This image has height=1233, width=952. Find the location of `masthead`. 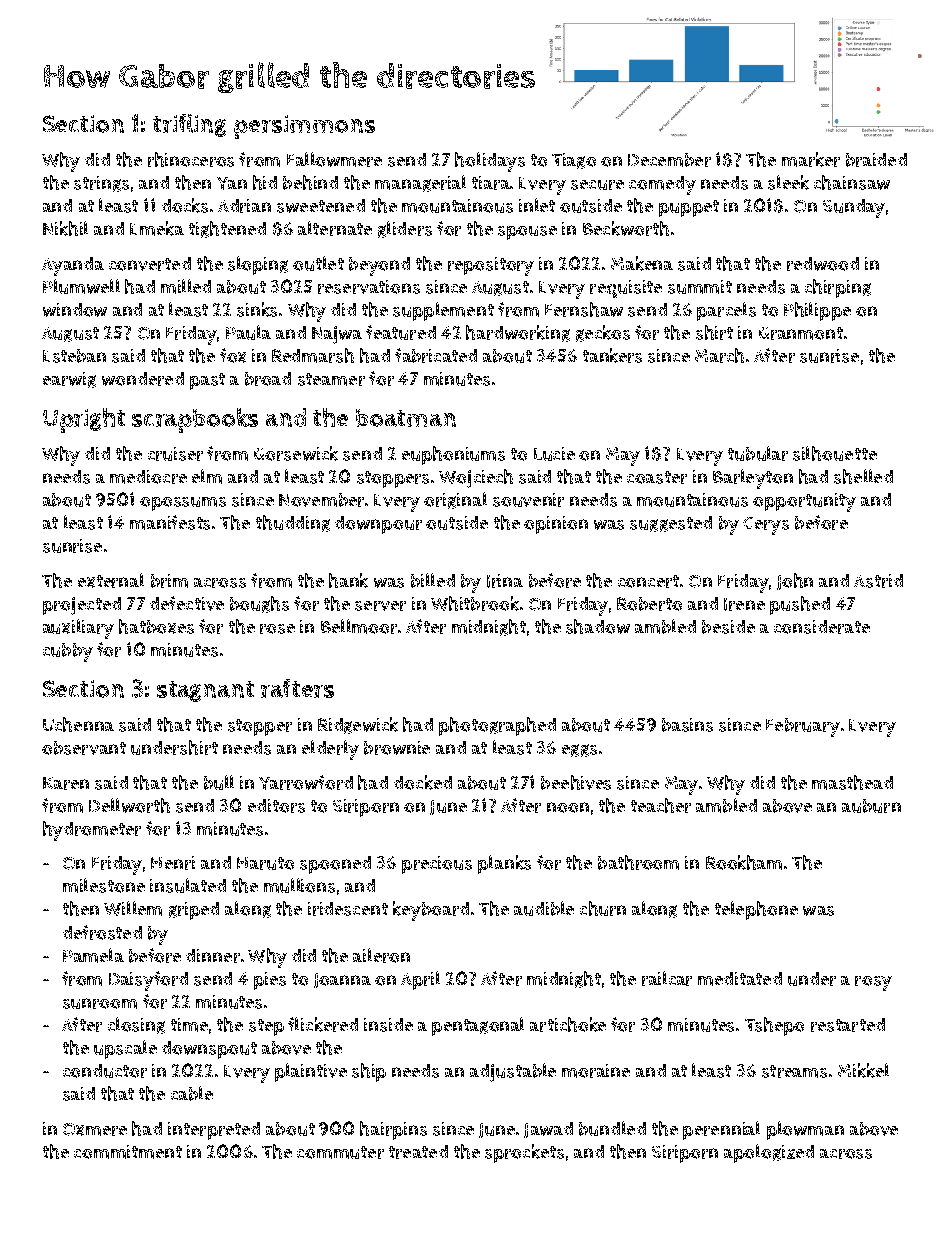

masthead is located at coordinates (852, 782).
